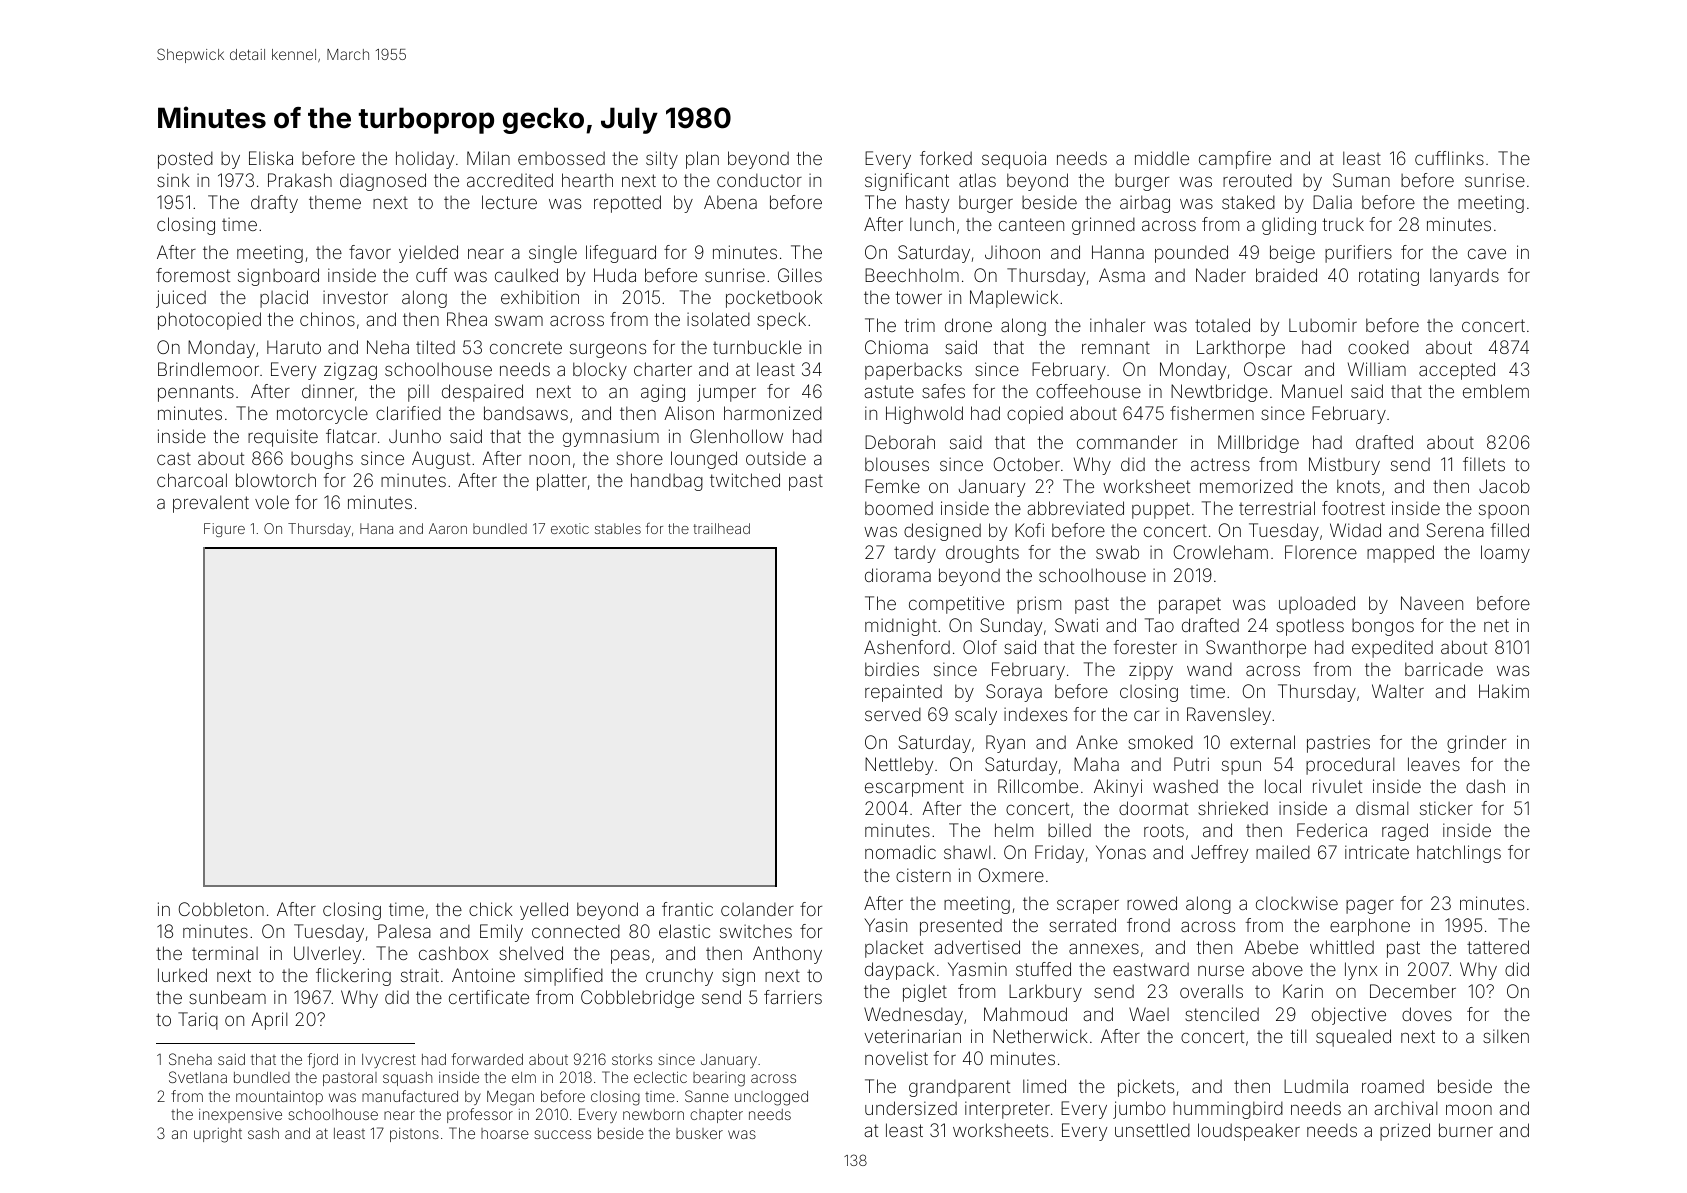 The image size is (1687, 1193). What do you see at coordinates (224, 530) in the screenshot?
I see `Figure` at bounding box center [224, 530].
